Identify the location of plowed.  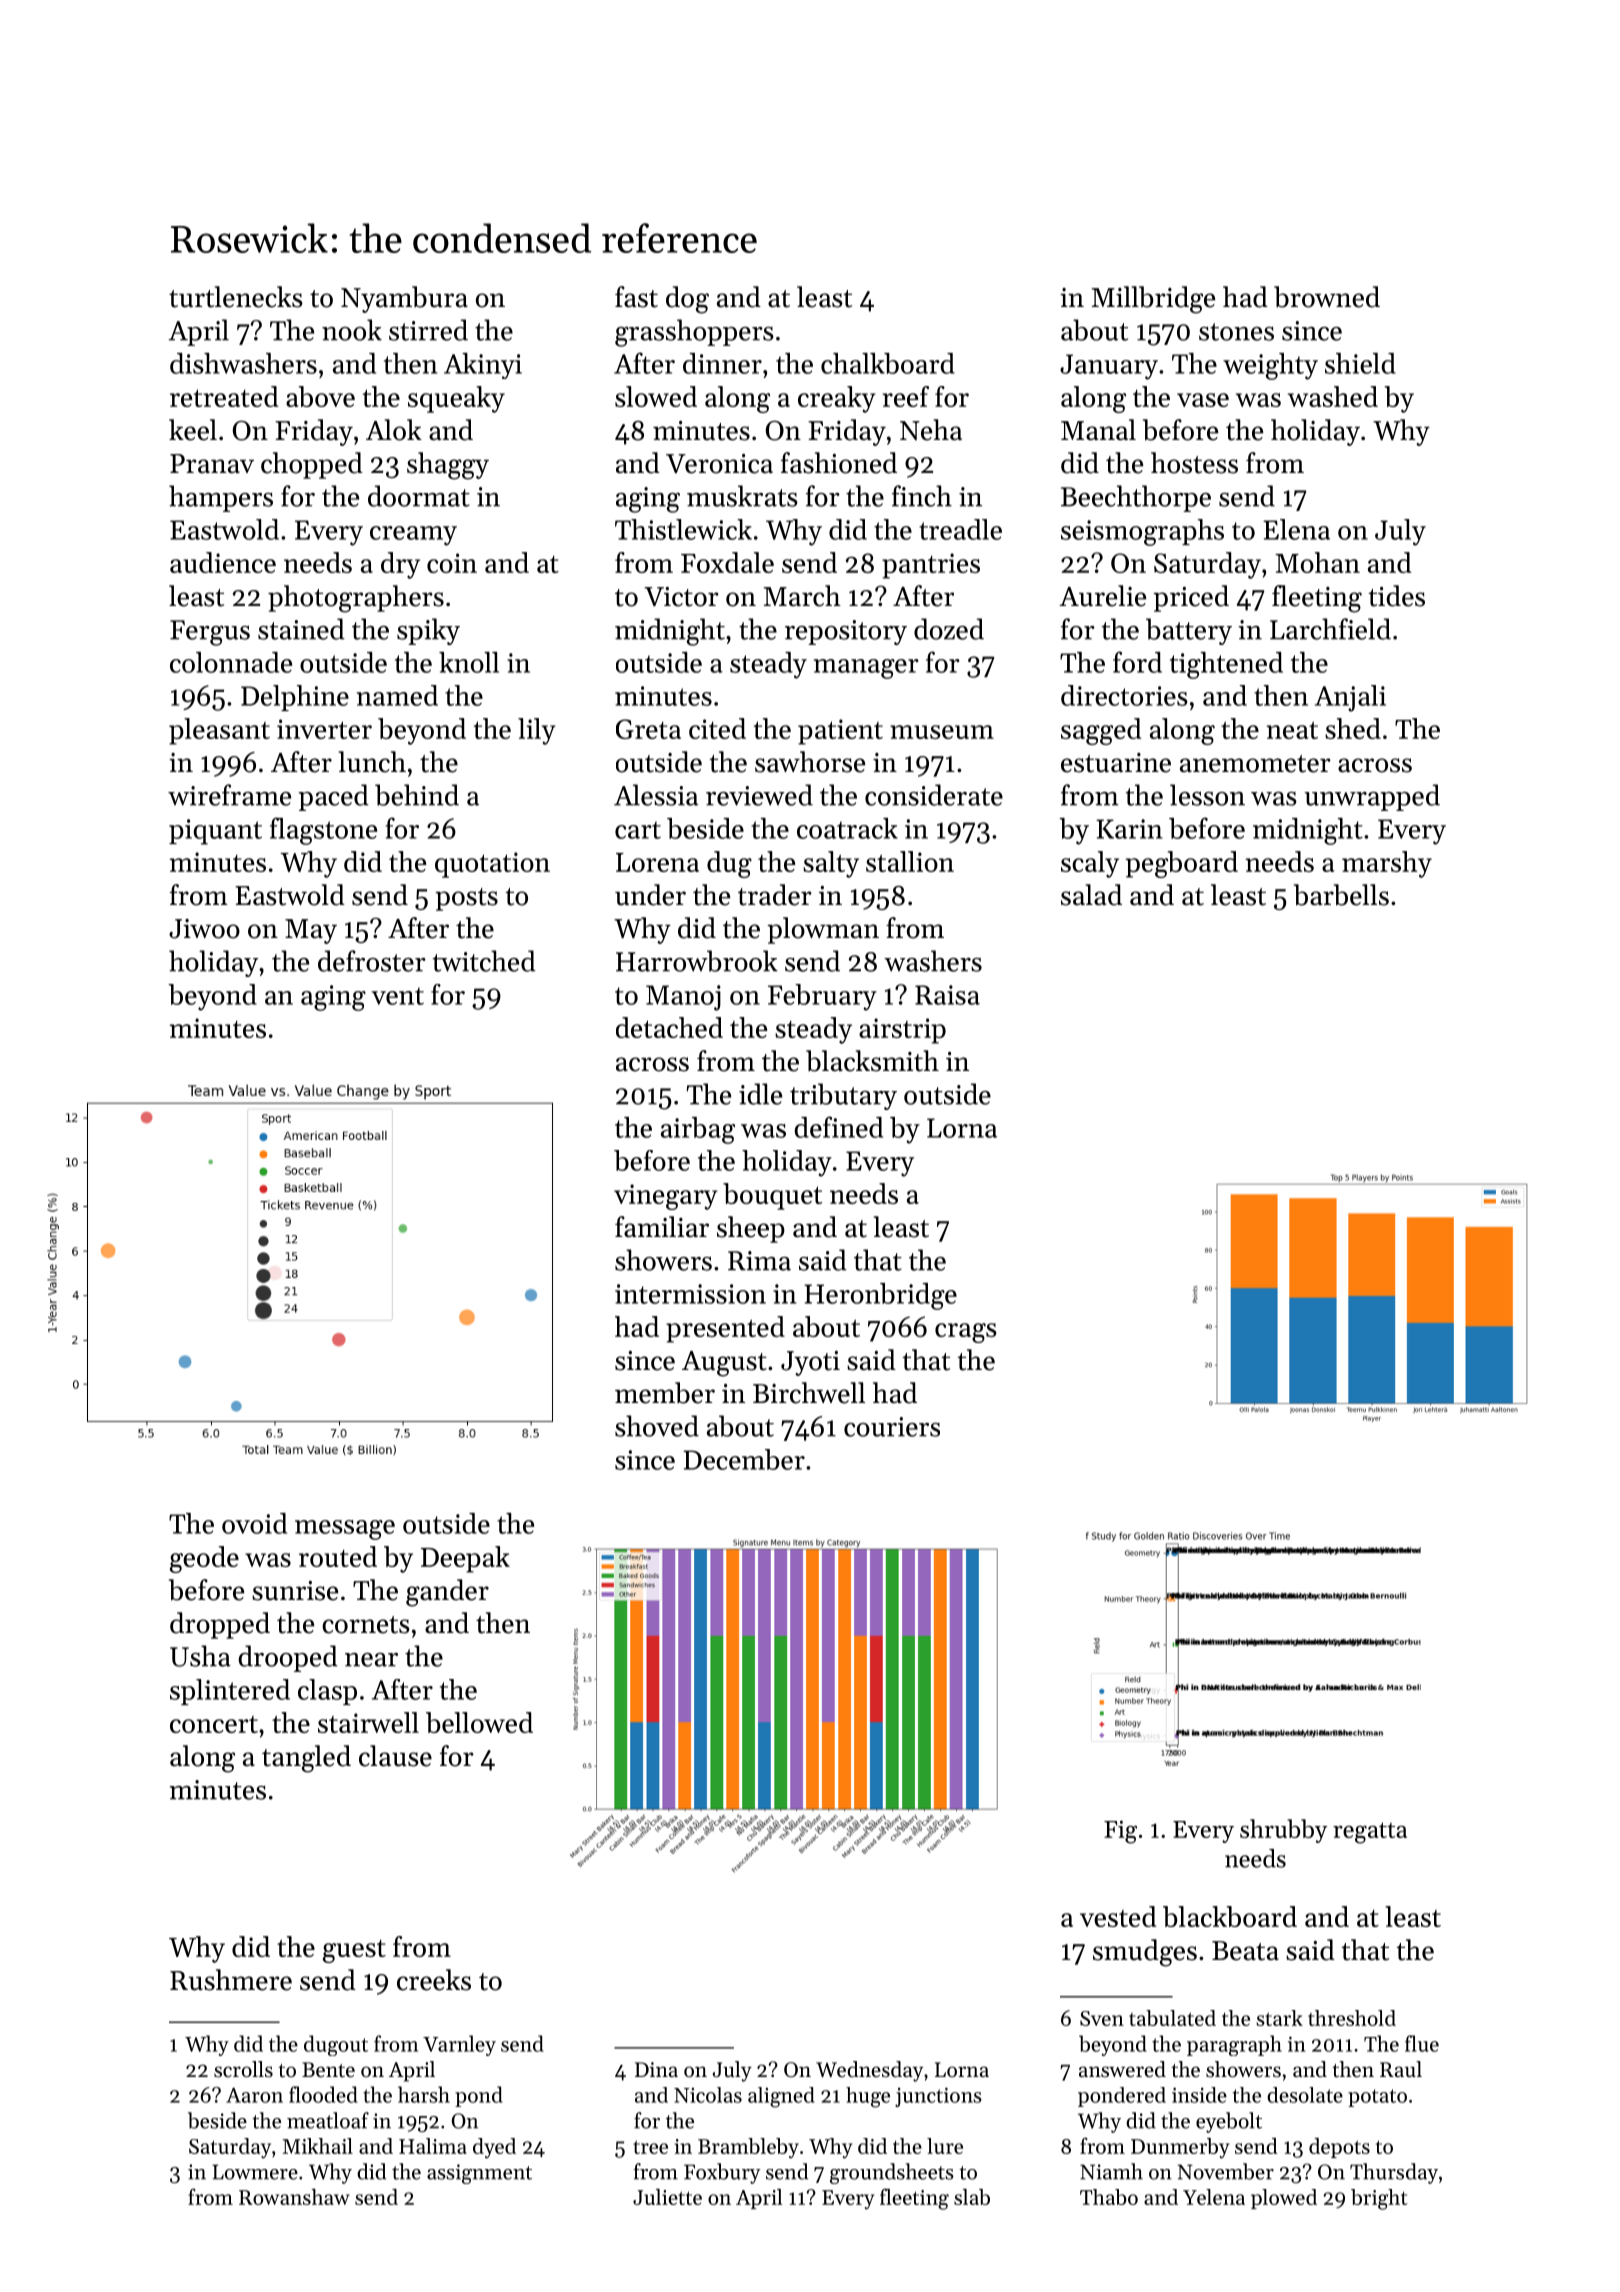
(1284, 2199).
